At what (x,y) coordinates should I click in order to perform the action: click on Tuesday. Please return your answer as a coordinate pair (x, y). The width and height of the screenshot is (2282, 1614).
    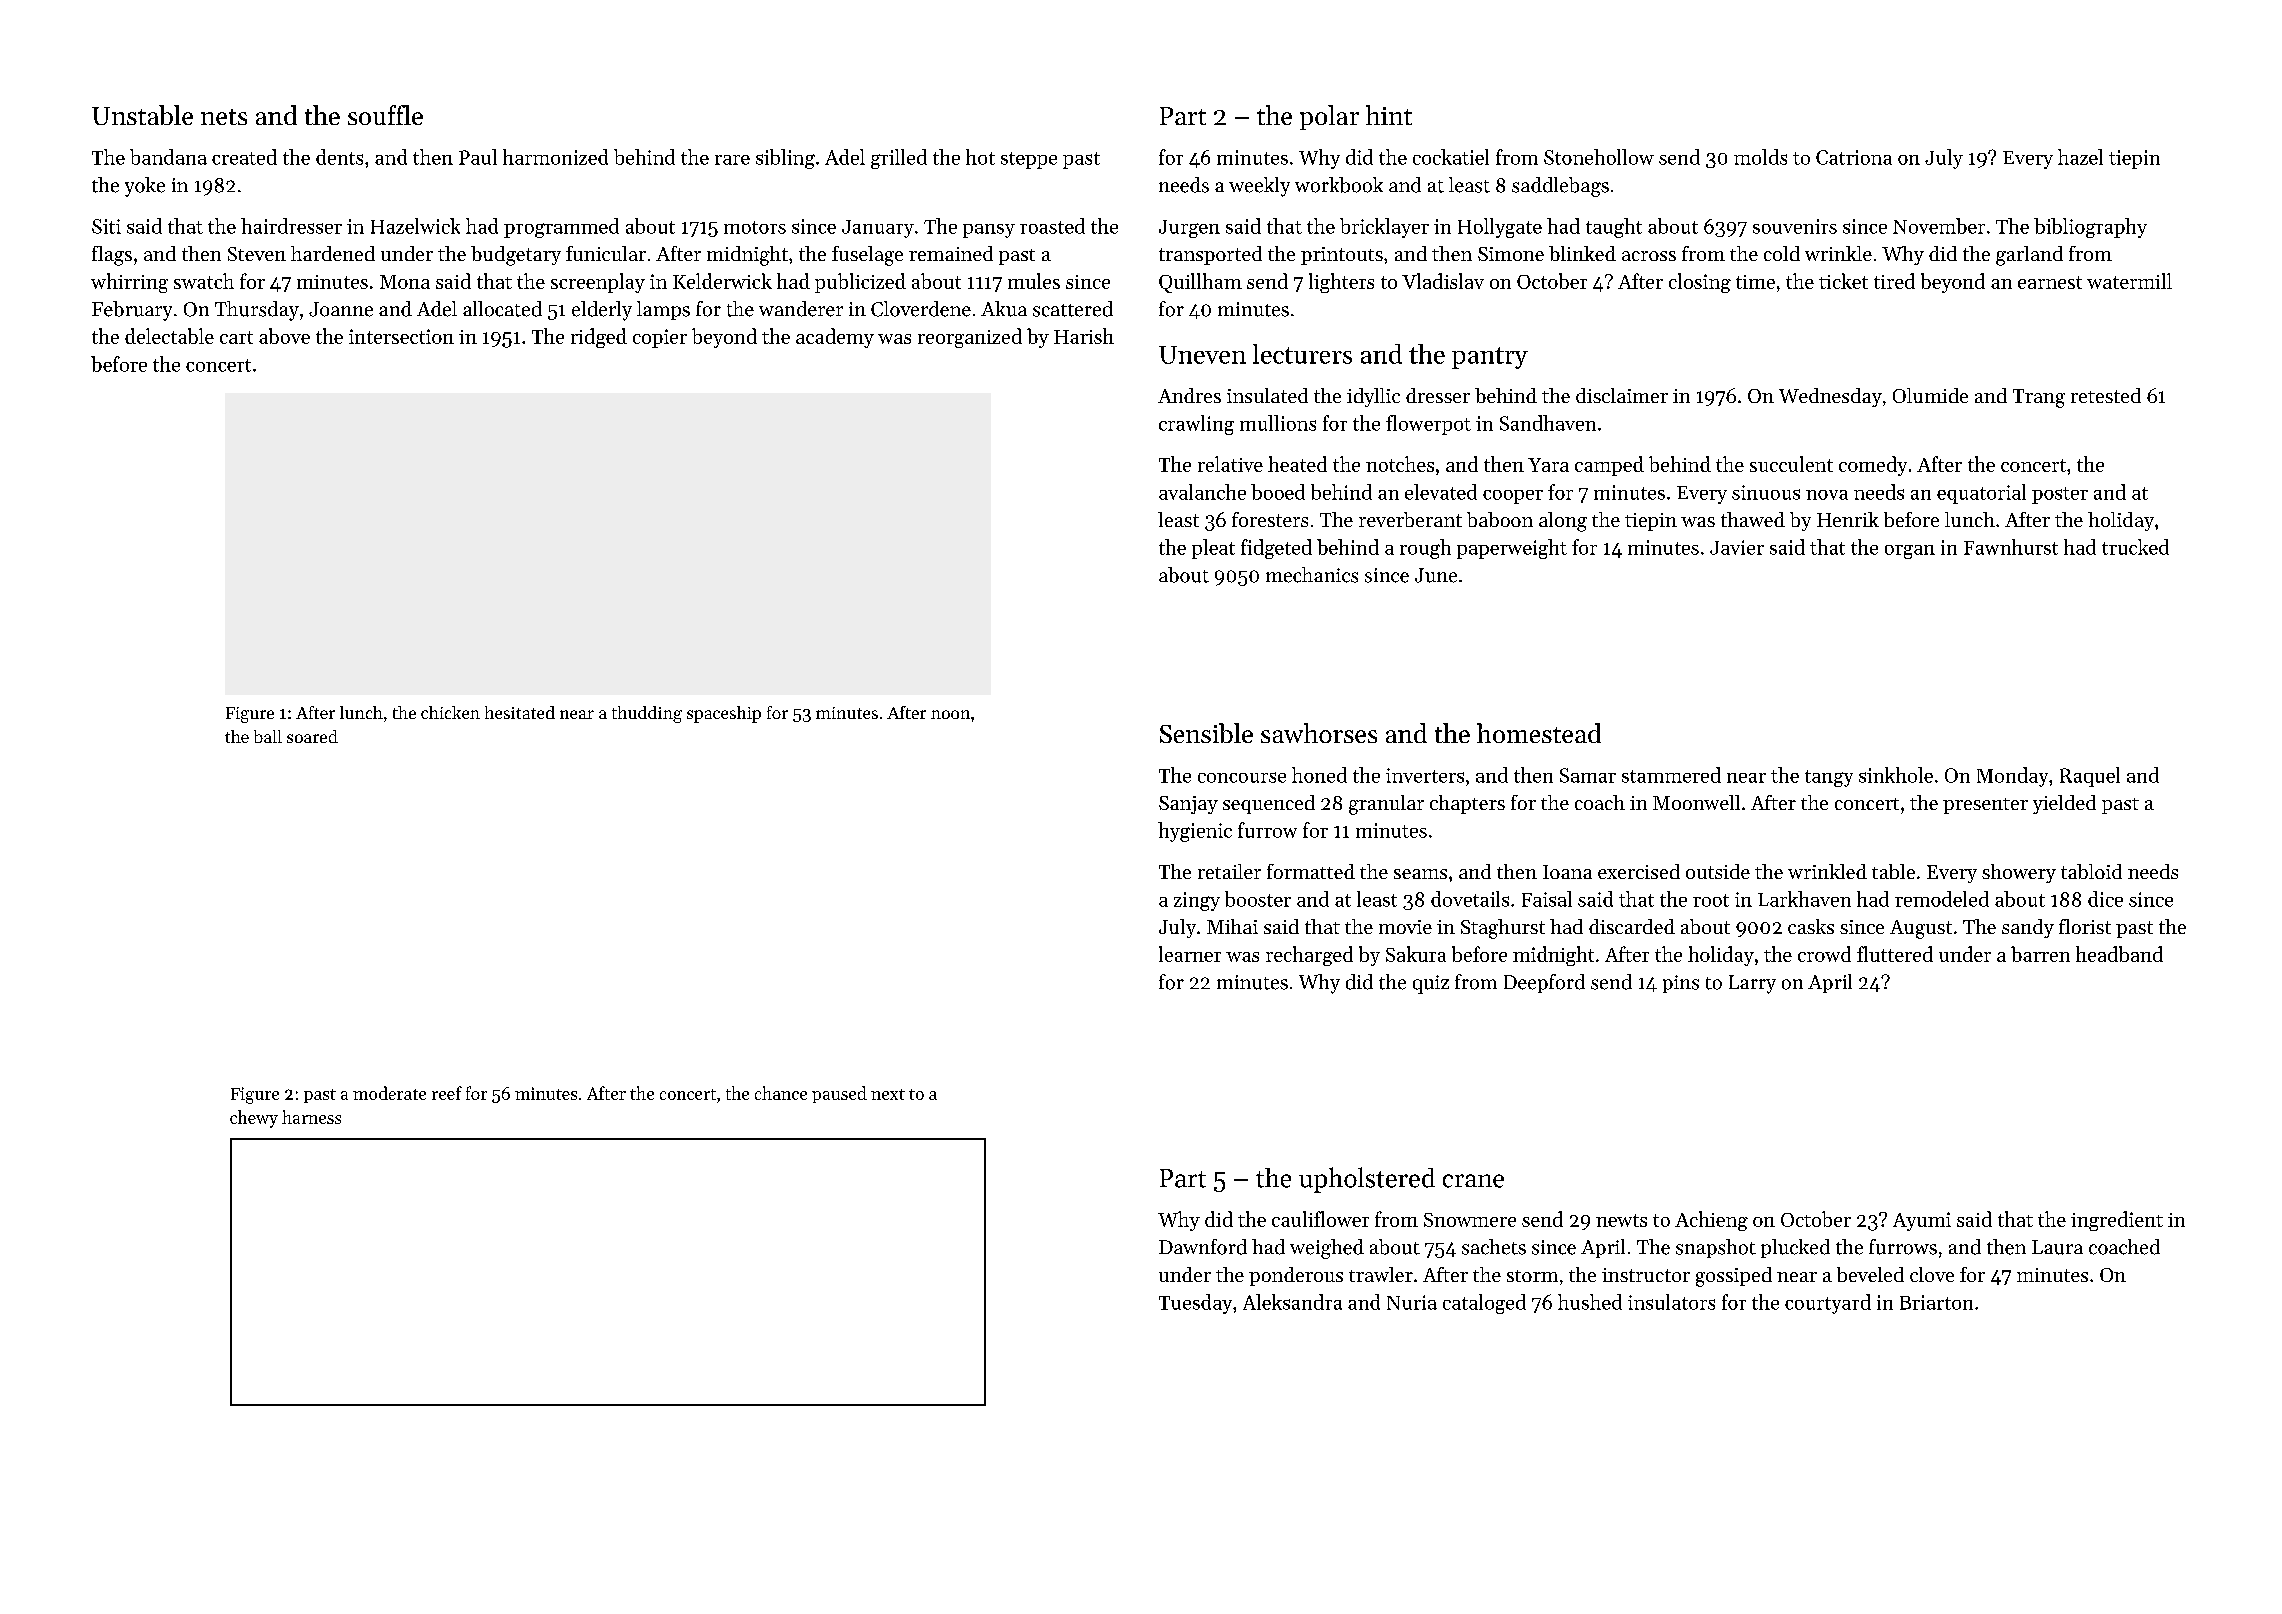
    Looking at the image, I should click on (1195, 1304).
